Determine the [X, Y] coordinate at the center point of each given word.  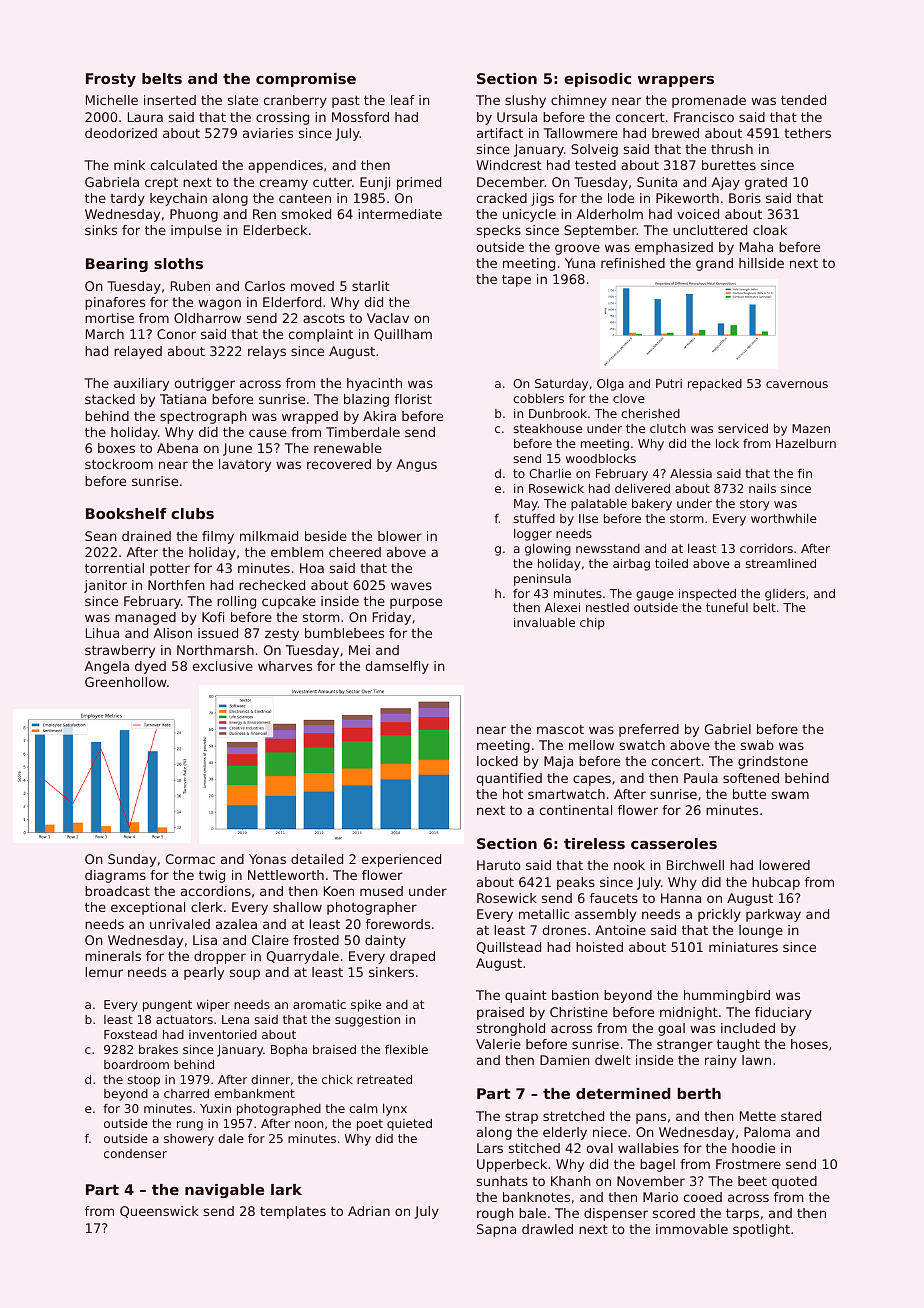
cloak [770, 230]
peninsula [542, 580]
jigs [542, 199]
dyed [150, 667]
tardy [127, 199]
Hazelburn [806, 443]
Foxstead [130, 1034]
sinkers [391, 972]
